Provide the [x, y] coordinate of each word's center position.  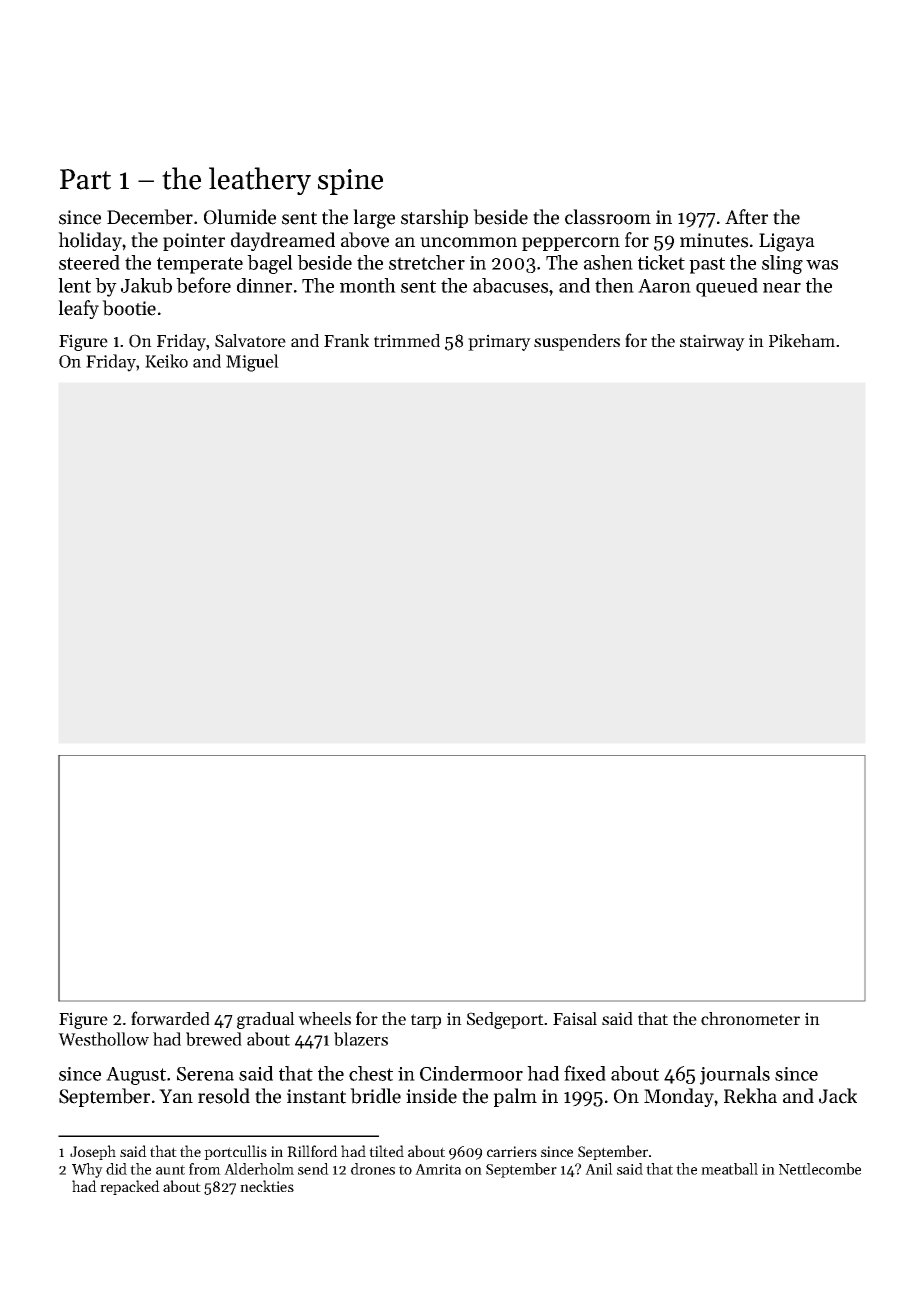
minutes [714, 240]
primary [499, 342]
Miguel [252, 363]
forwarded [170, 1018]
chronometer [750, 1019]
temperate [200, 265]
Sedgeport [505, 1020]
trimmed [407, 341]
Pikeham [802, 341]
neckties [267, 1186]
